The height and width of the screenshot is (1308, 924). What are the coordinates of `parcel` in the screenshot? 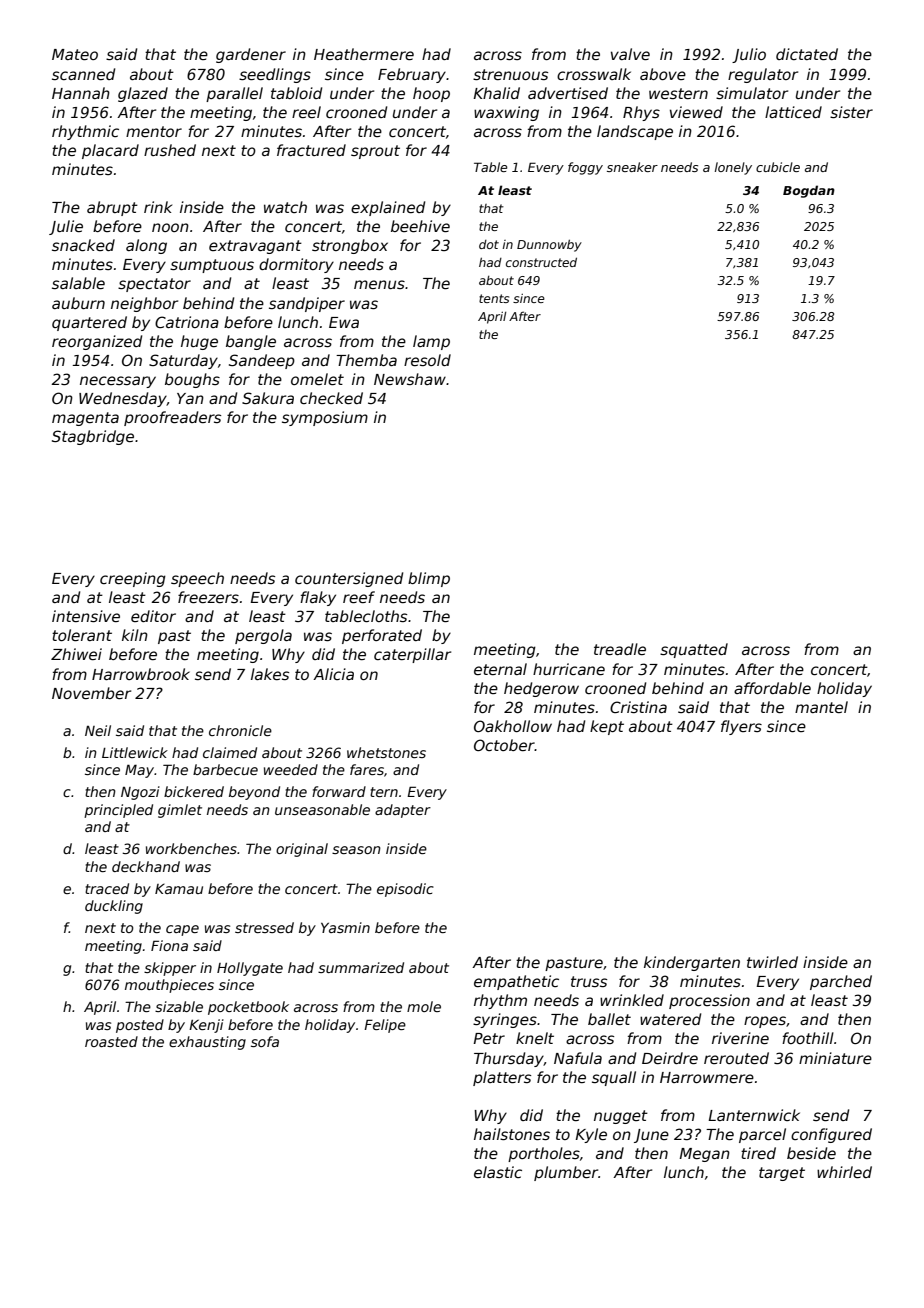 It's located at (762, 1135).
